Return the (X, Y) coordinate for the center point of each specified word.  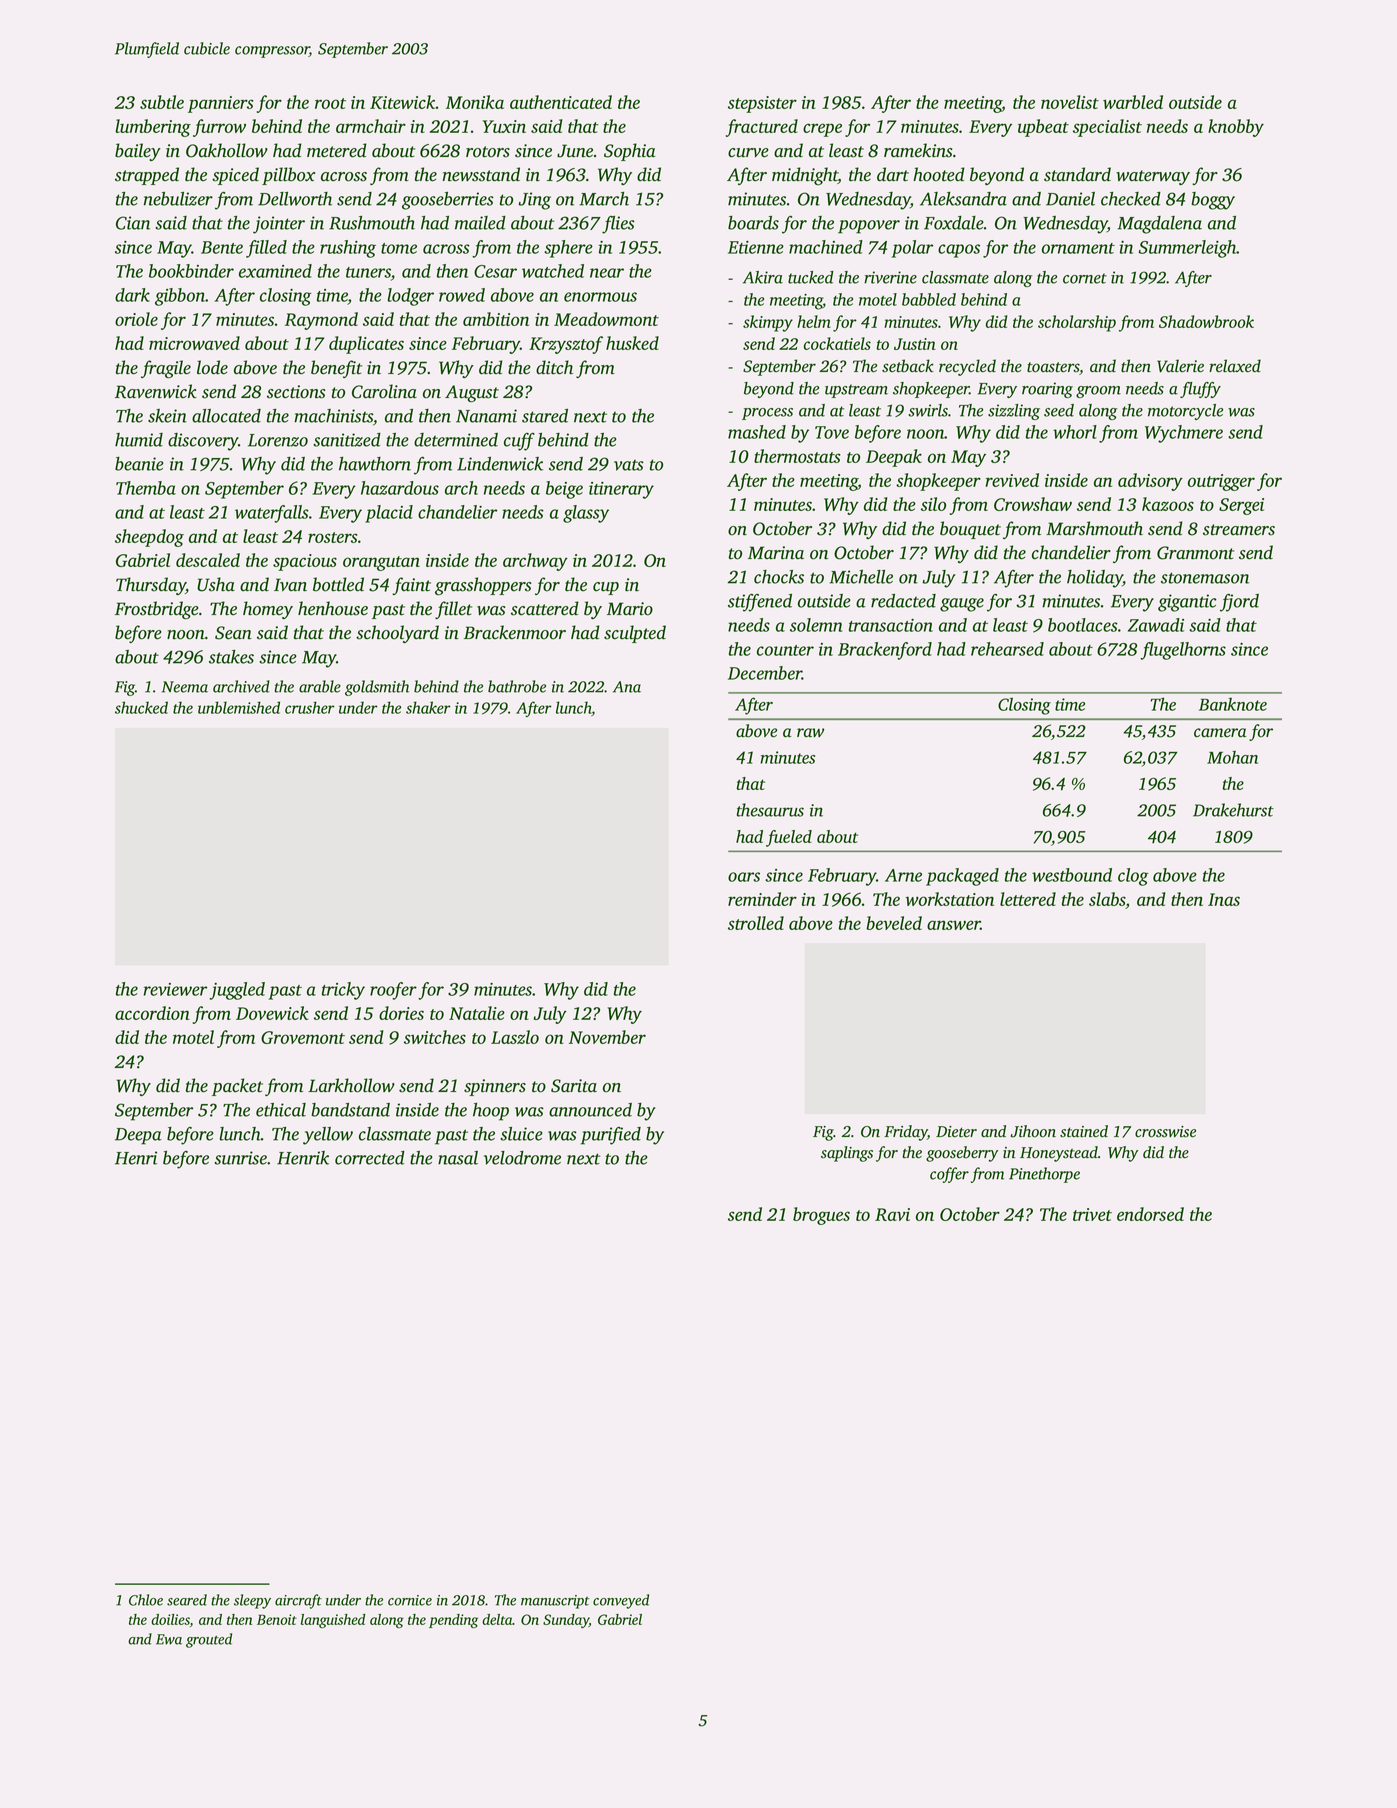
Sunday (566, 1621)
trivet (1092, 1214)
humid (139, 440)
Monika (475, 102)
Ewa (169, 1639)
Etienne (756, 247)
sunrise (240, 1158)
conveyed (621, 1601)
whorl (1075, 432)
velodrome (522, 1158)
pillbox (288, 176)
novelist (1070, 102)
